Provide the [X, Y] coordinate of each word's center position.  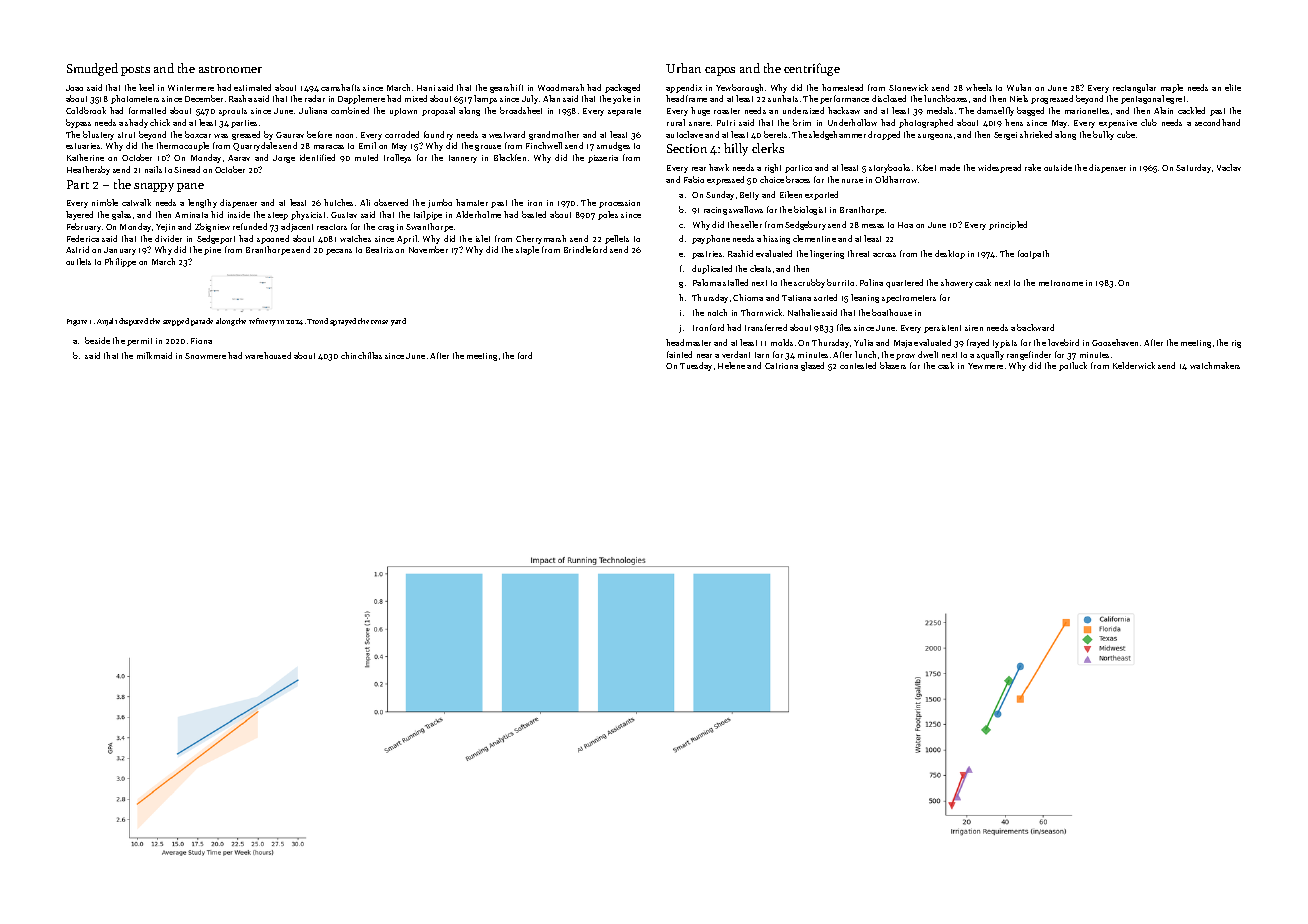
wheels [979, 87]
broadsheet [521, 110]
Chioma [748, 297]
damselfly [995, 111]
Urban [683, 68]
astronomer [230, 69]
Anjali [107, 322]
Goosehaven [1115, 342]
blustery [98, 135]
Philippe [120, 262]
